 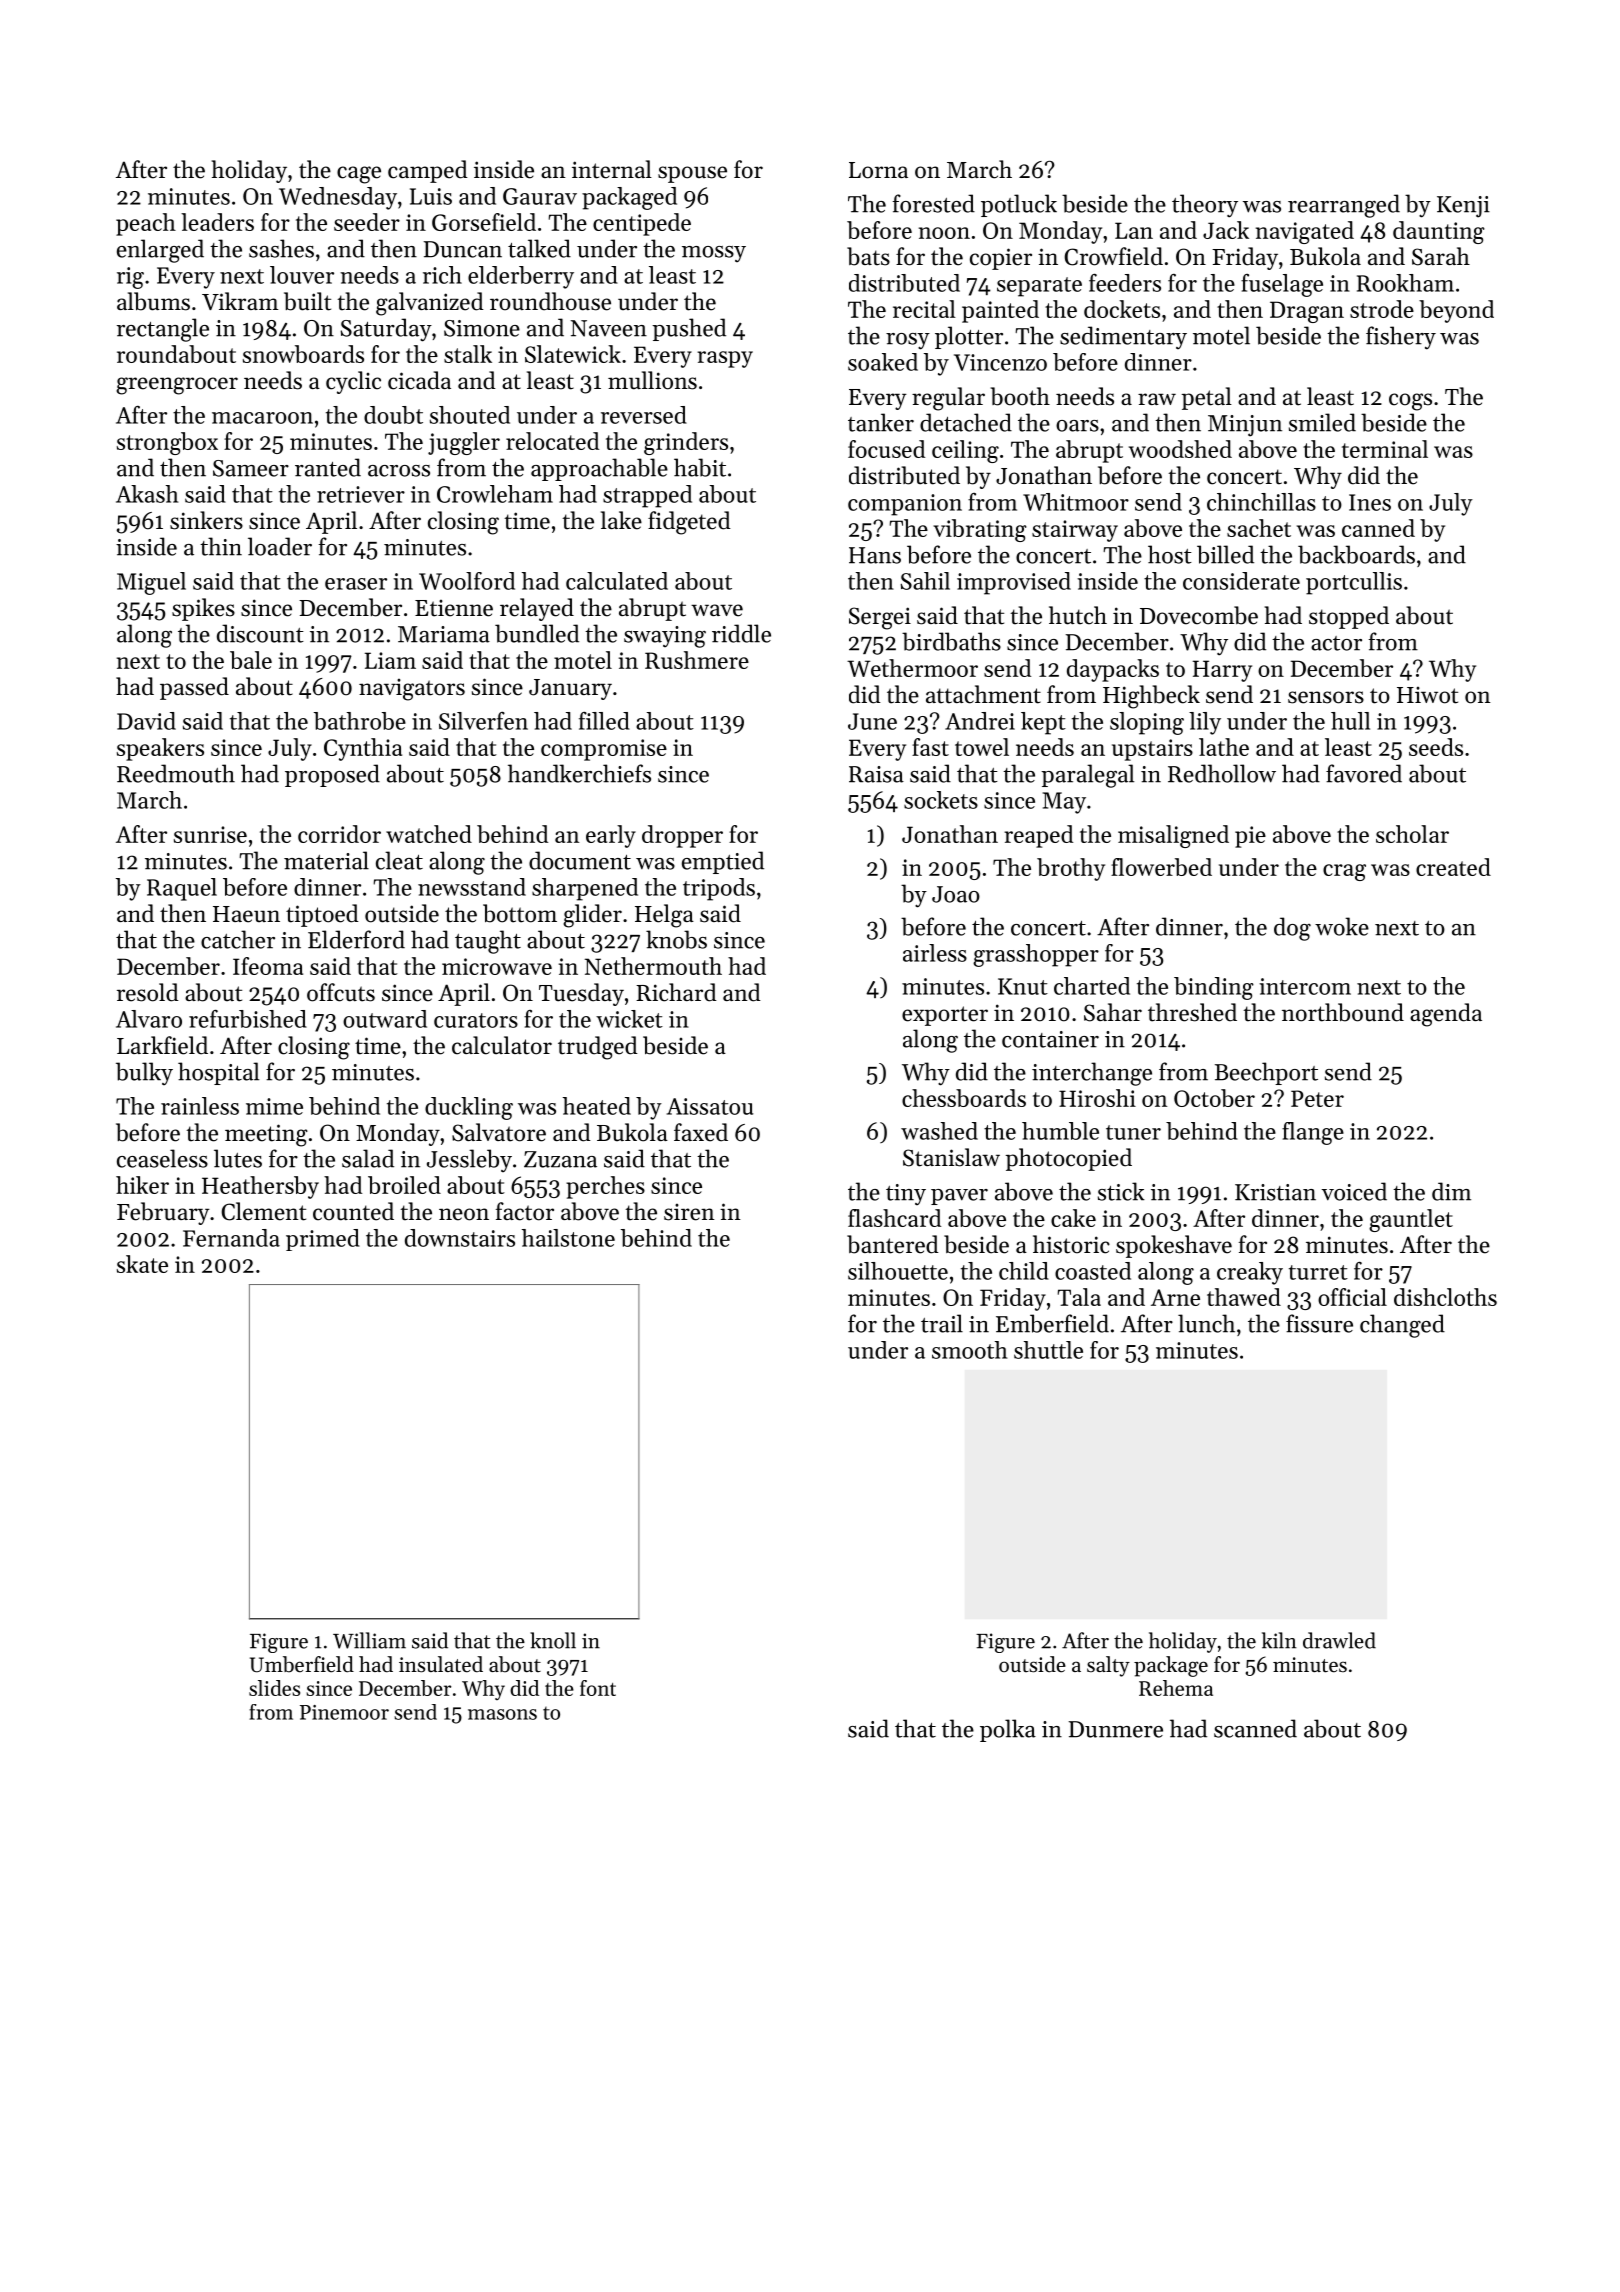 I want to click on tanker, so click(x=881, y=422).
